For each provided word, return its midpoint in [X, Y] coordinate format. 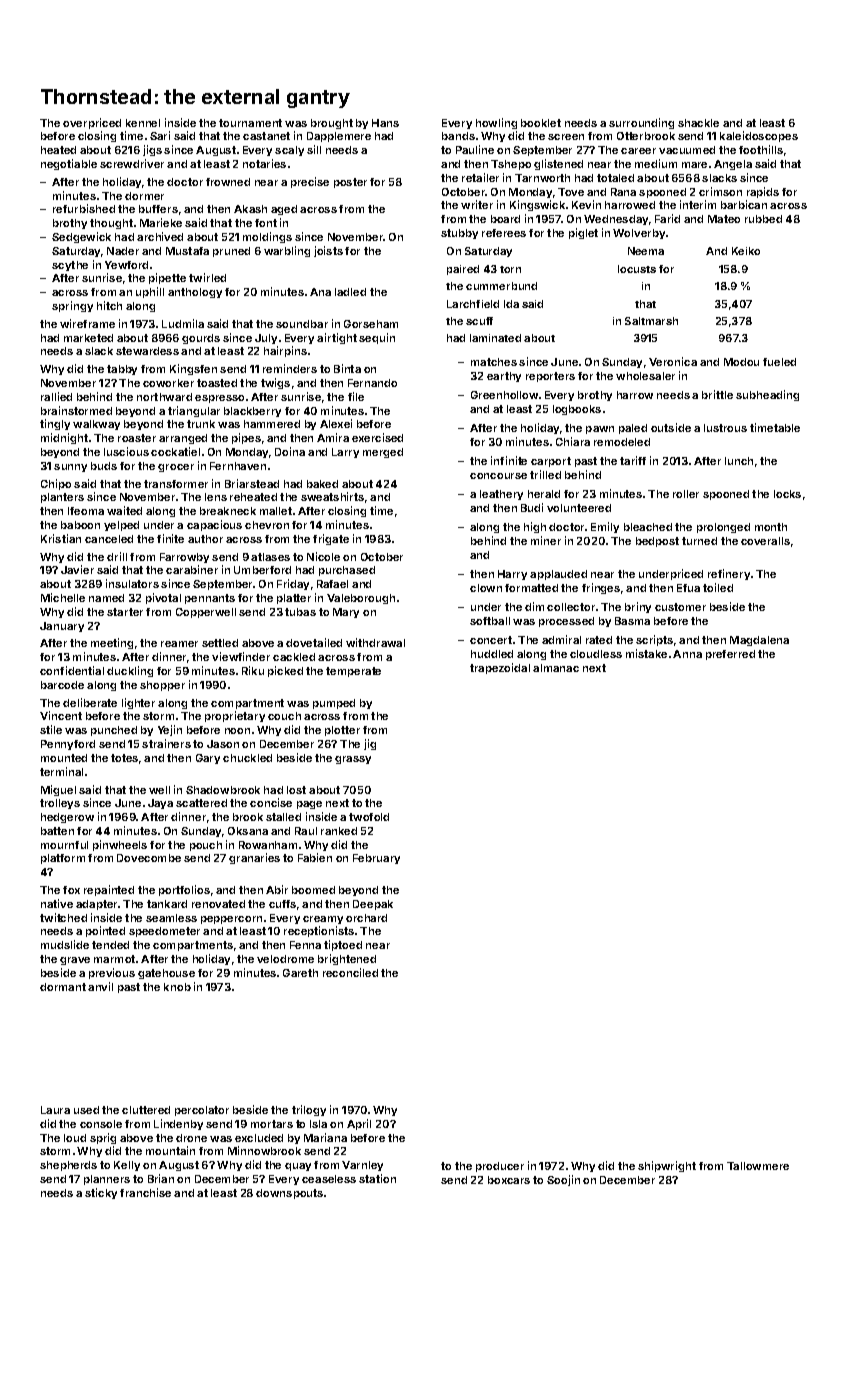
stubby [459, 234]
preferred [730, 655]
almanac [556, 668]
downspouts [289, 1194]
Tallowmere [758, 1166]
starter [125, 612]
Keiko [746, 251]
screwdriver [132, 163]
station [377, 1178]
